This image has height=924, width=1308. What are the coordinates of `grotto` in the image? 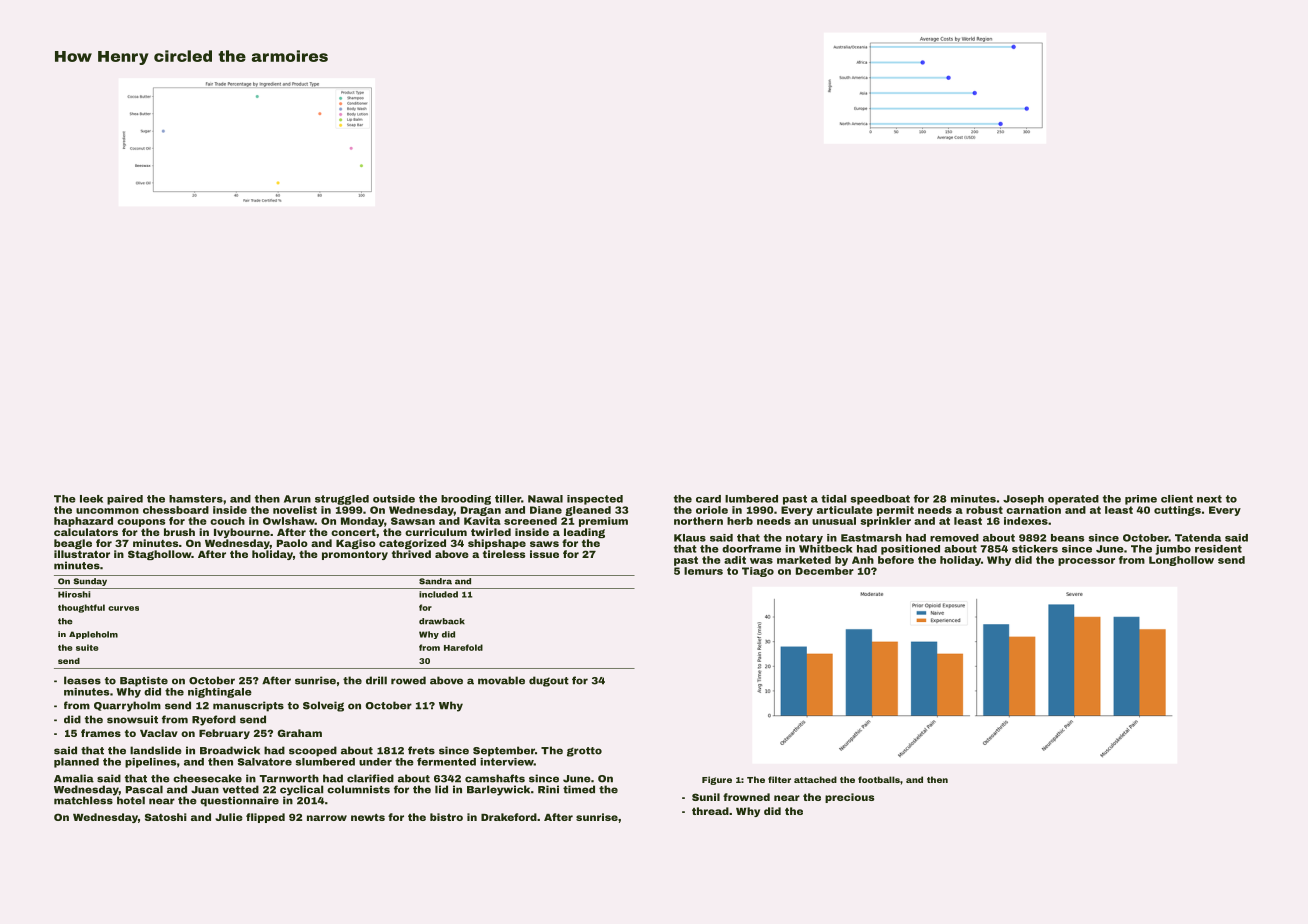 It's located at (584, 752).
